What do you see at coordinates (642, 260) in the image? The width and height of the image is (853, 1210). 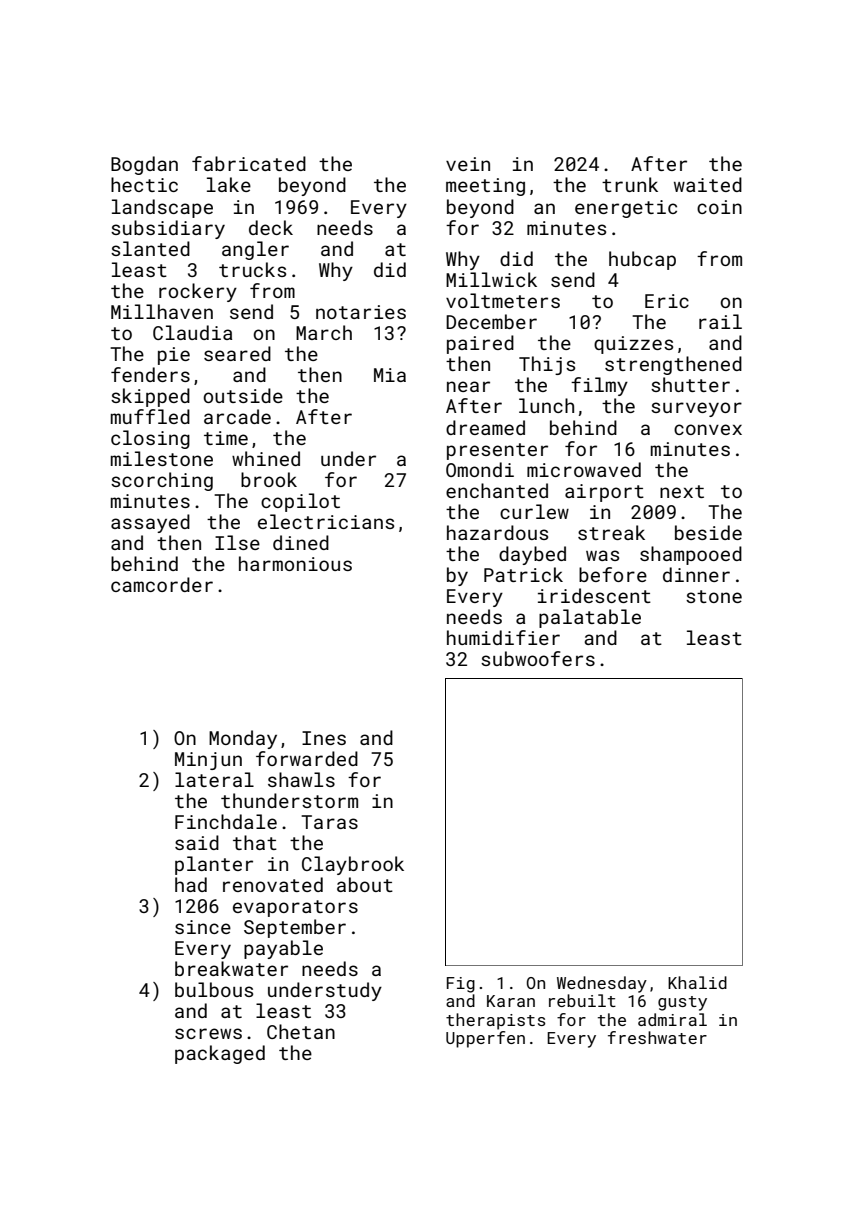 I see `hubcap` at bounding box center [642, 260].
